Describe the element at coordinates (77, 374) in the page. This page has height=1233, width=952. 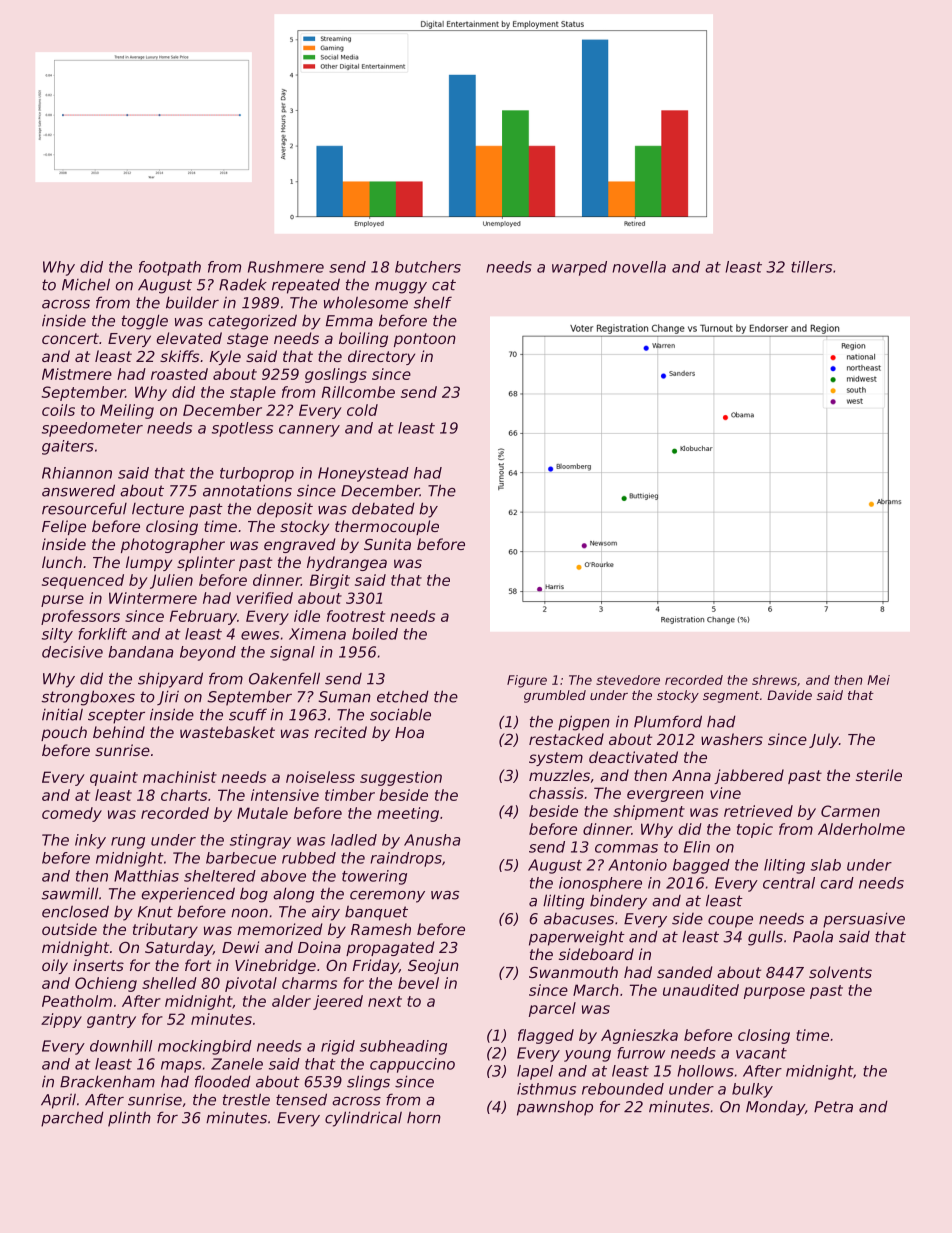
I see `Mistmere` at that location.
